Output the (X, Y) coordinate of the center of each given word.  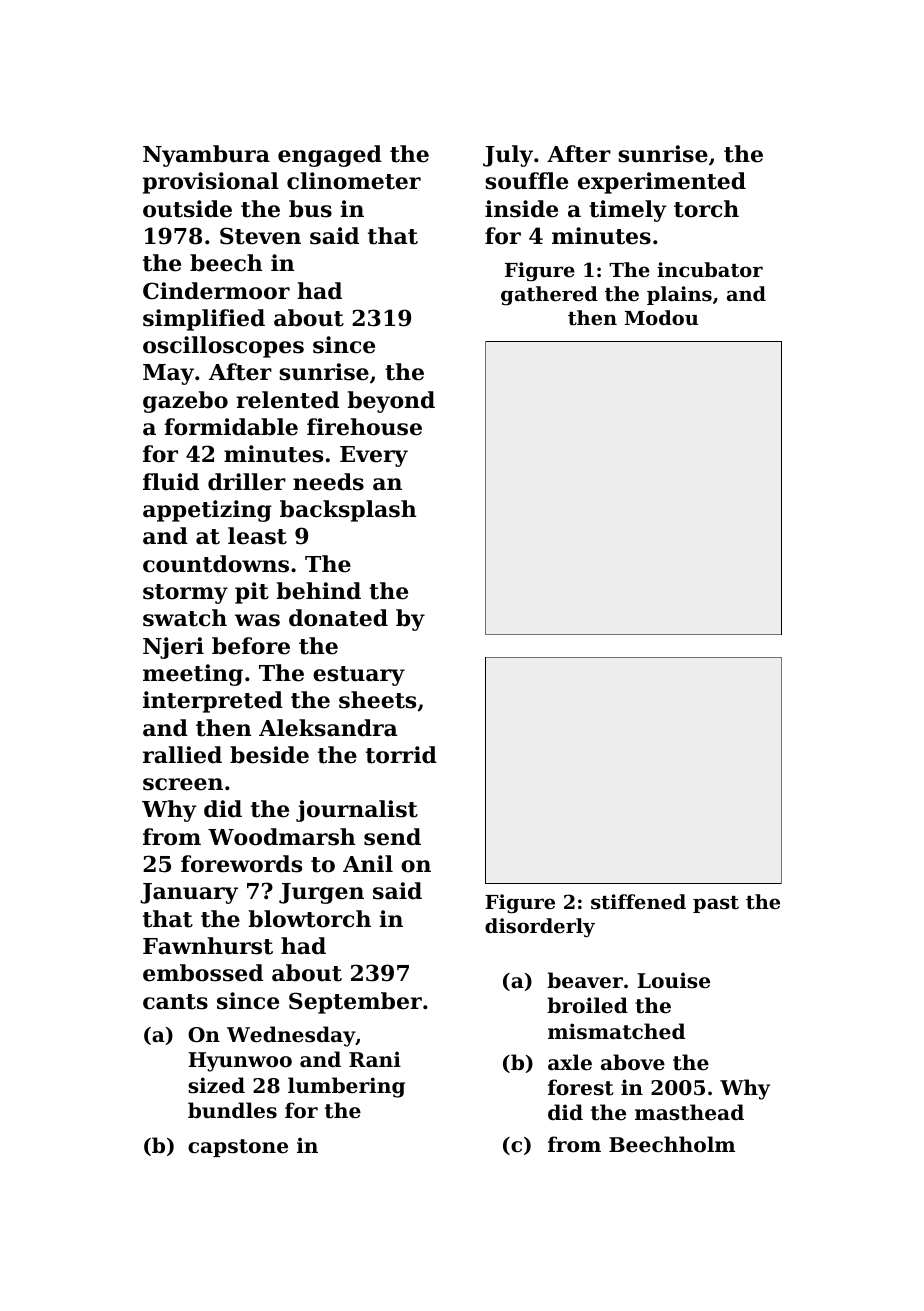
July (508, 156)
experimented (662, 183)
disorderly (540, 928)
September (355, 1003)
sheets (377, 700)
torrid (401, 755)
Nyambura (206, 156)
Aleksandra (328, 728)
